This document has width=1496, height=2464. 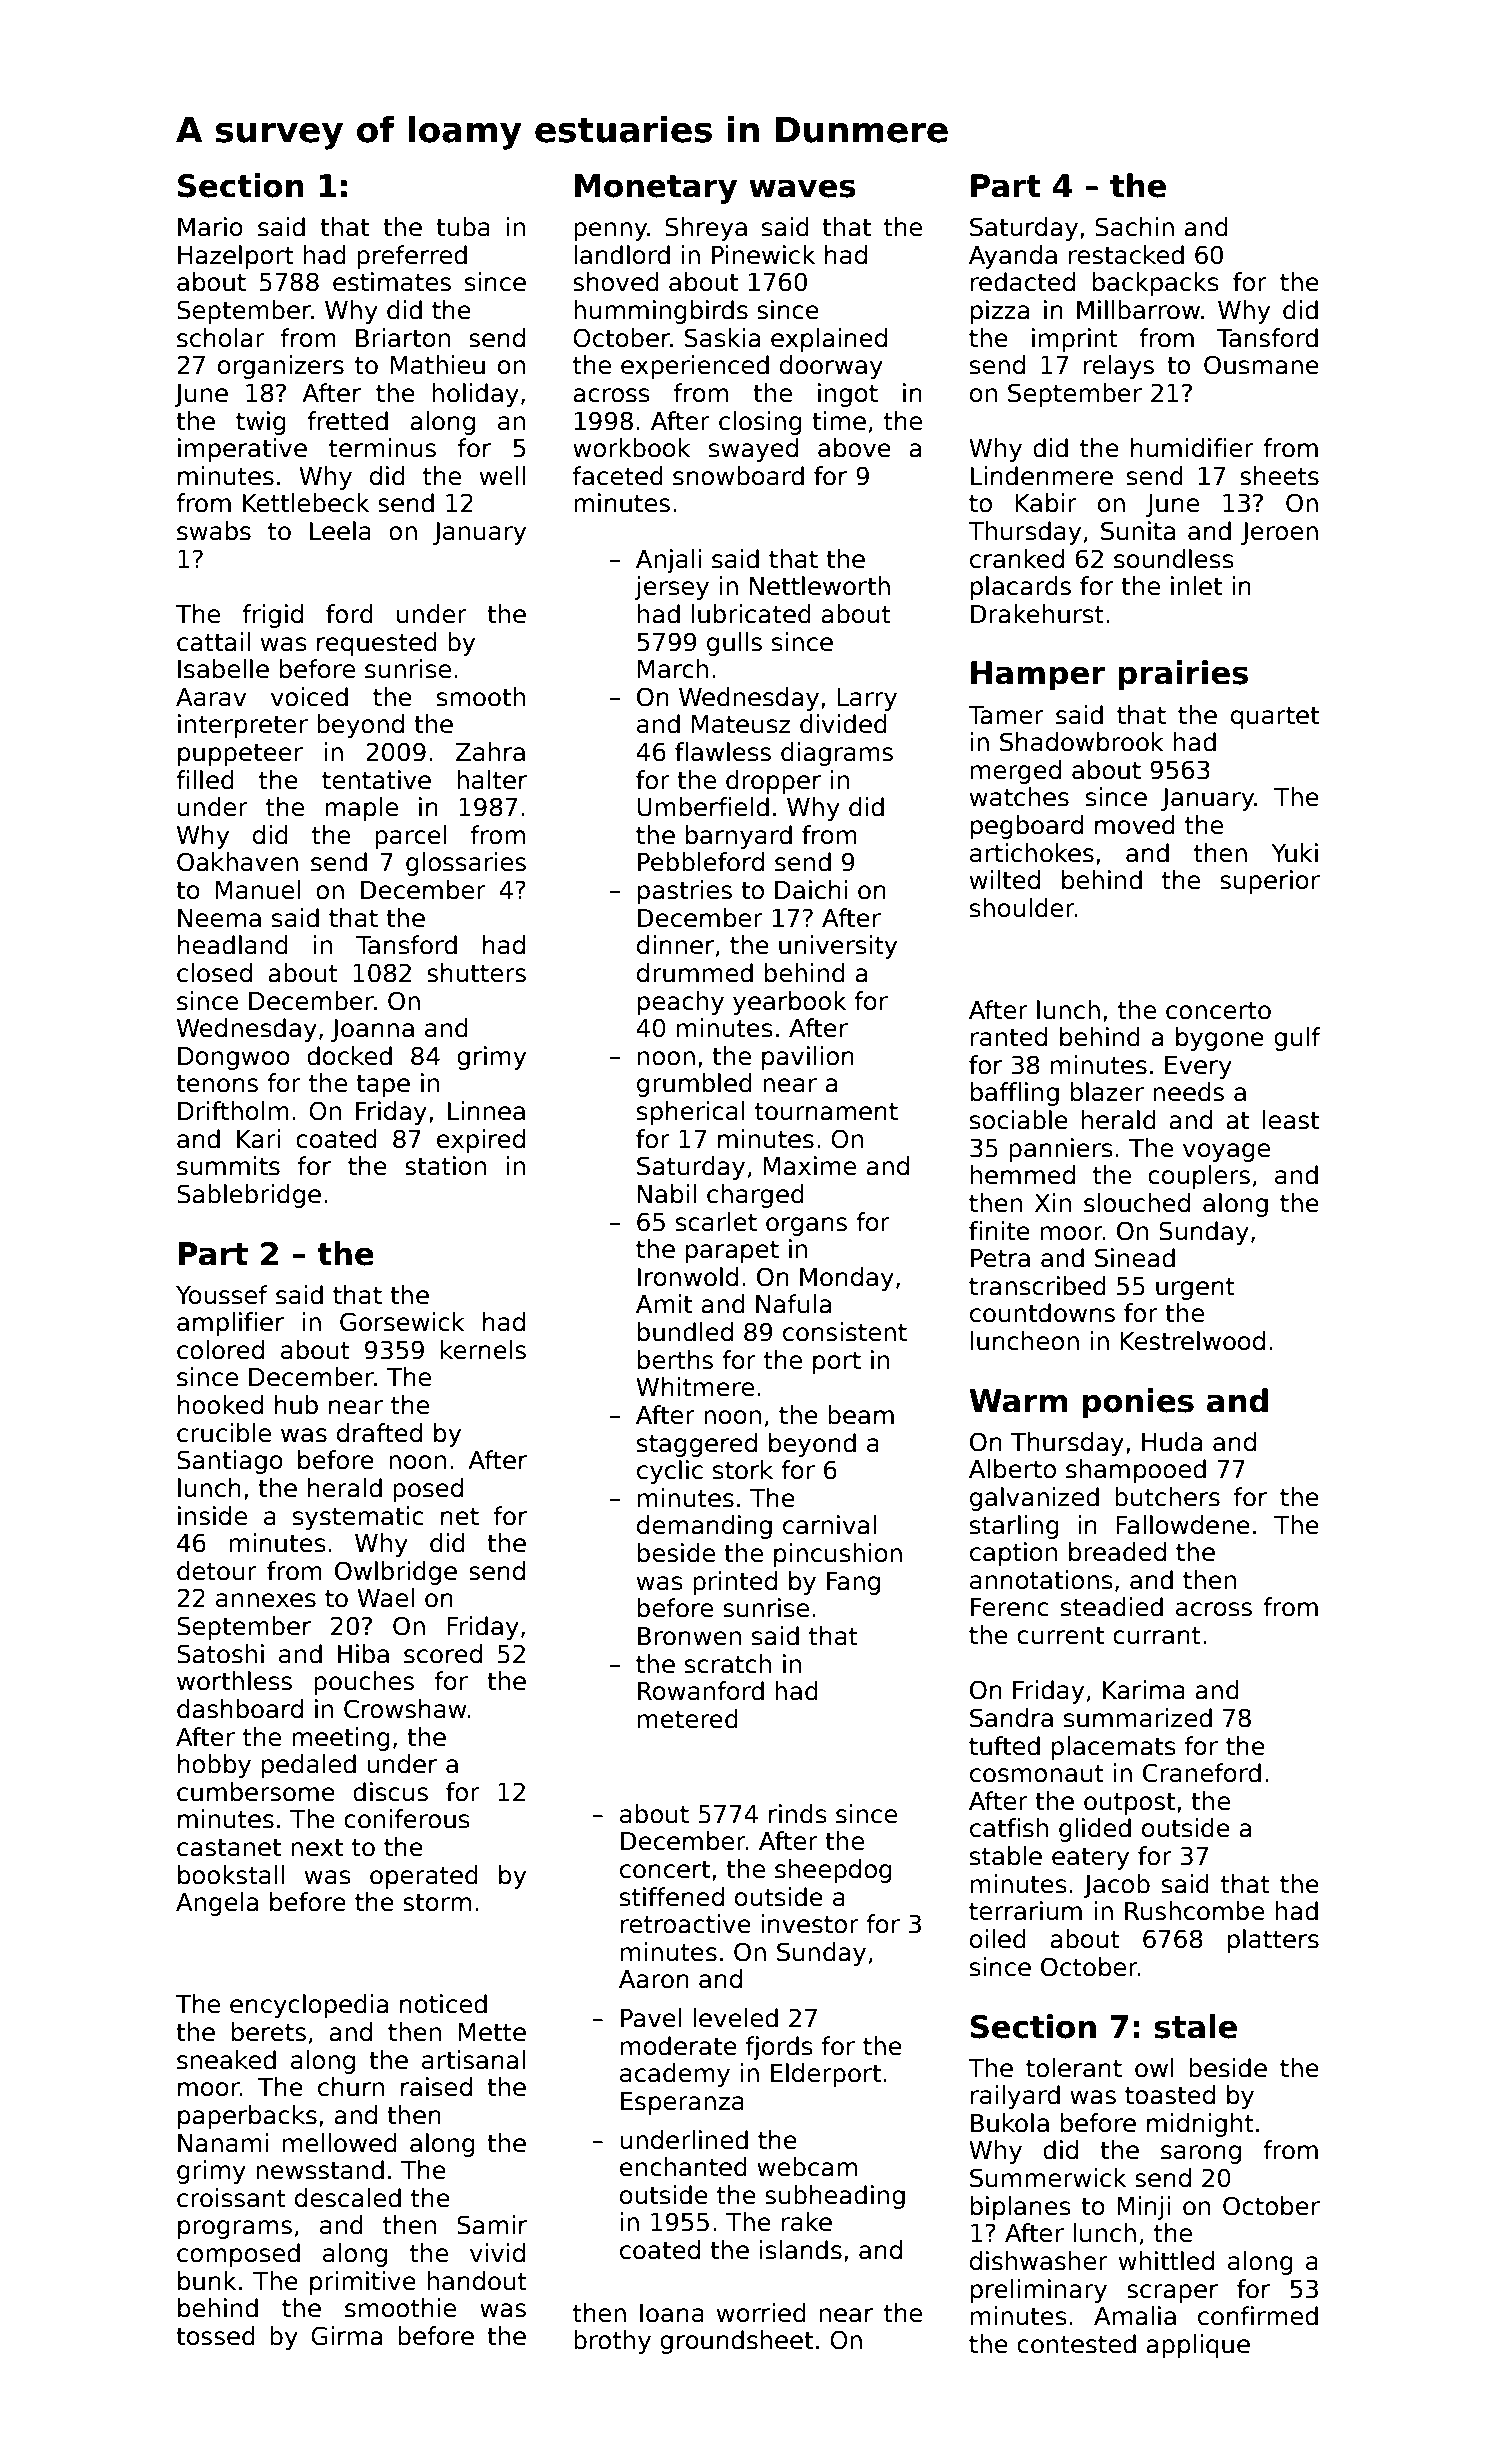 What do you see at coordinates (306, 503) in the document?
I see `Kettlebeck` at bounding box center [306, 503].
